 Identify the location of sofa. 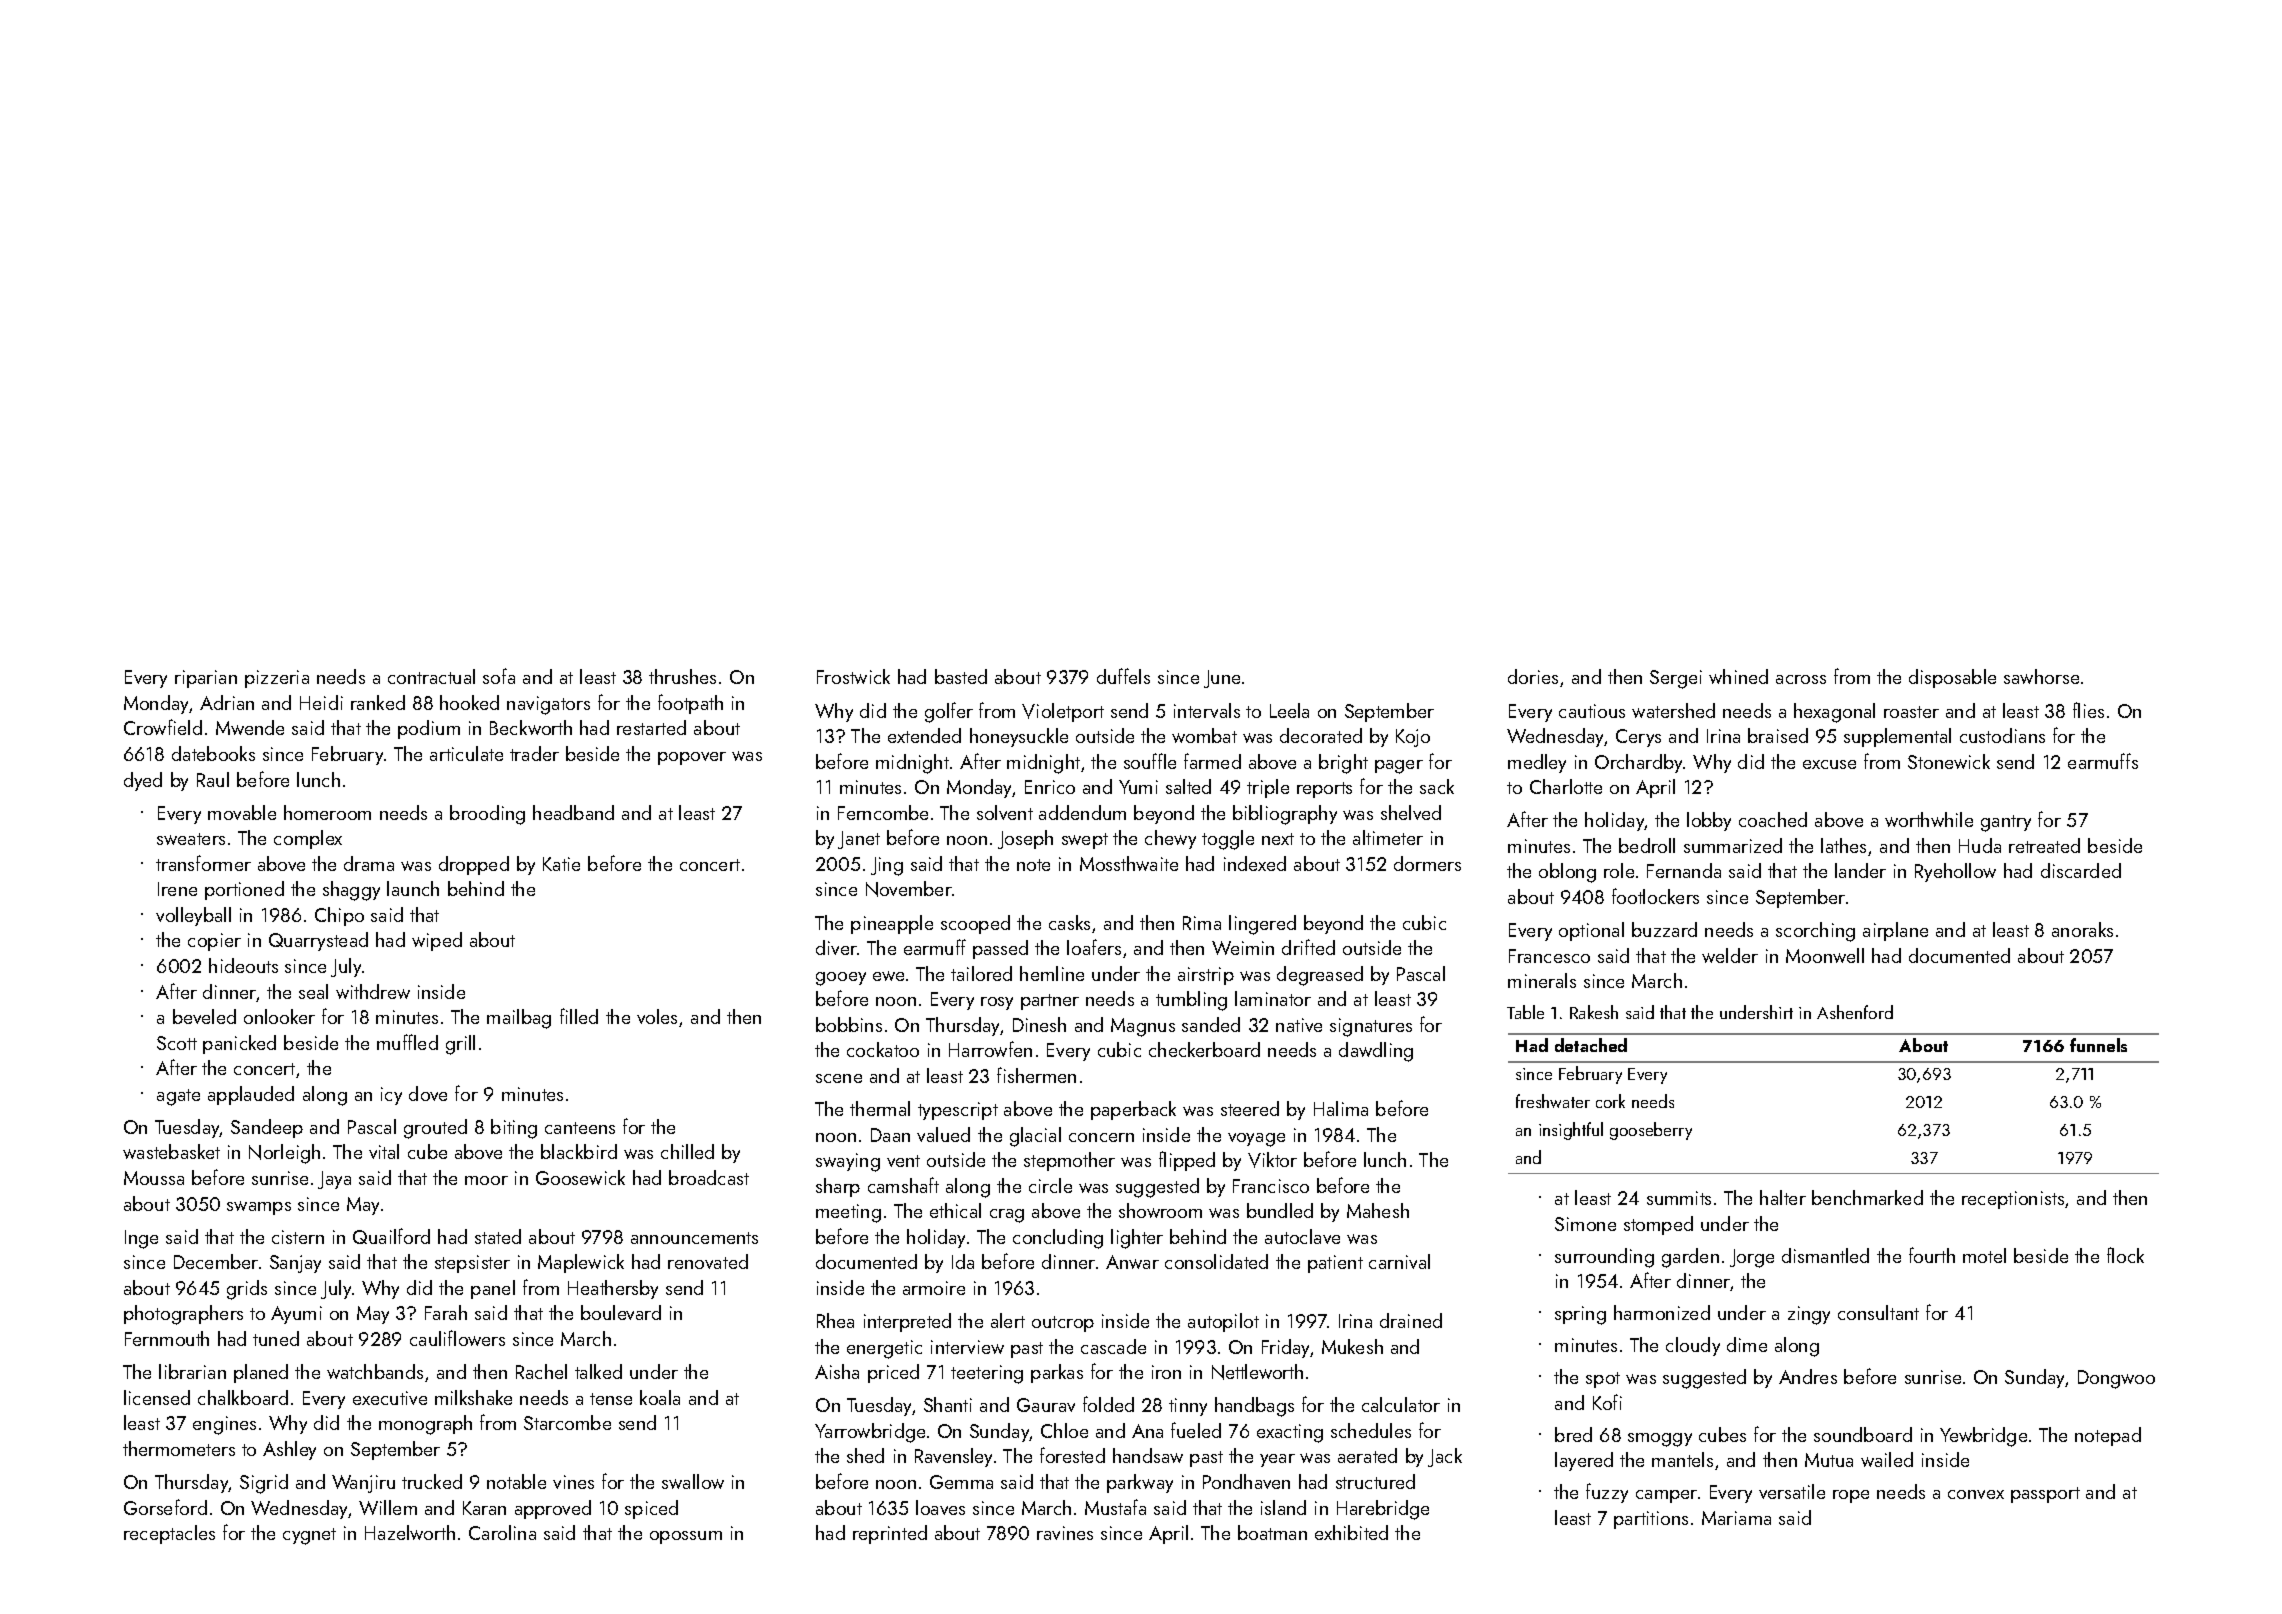
(499, 676).
